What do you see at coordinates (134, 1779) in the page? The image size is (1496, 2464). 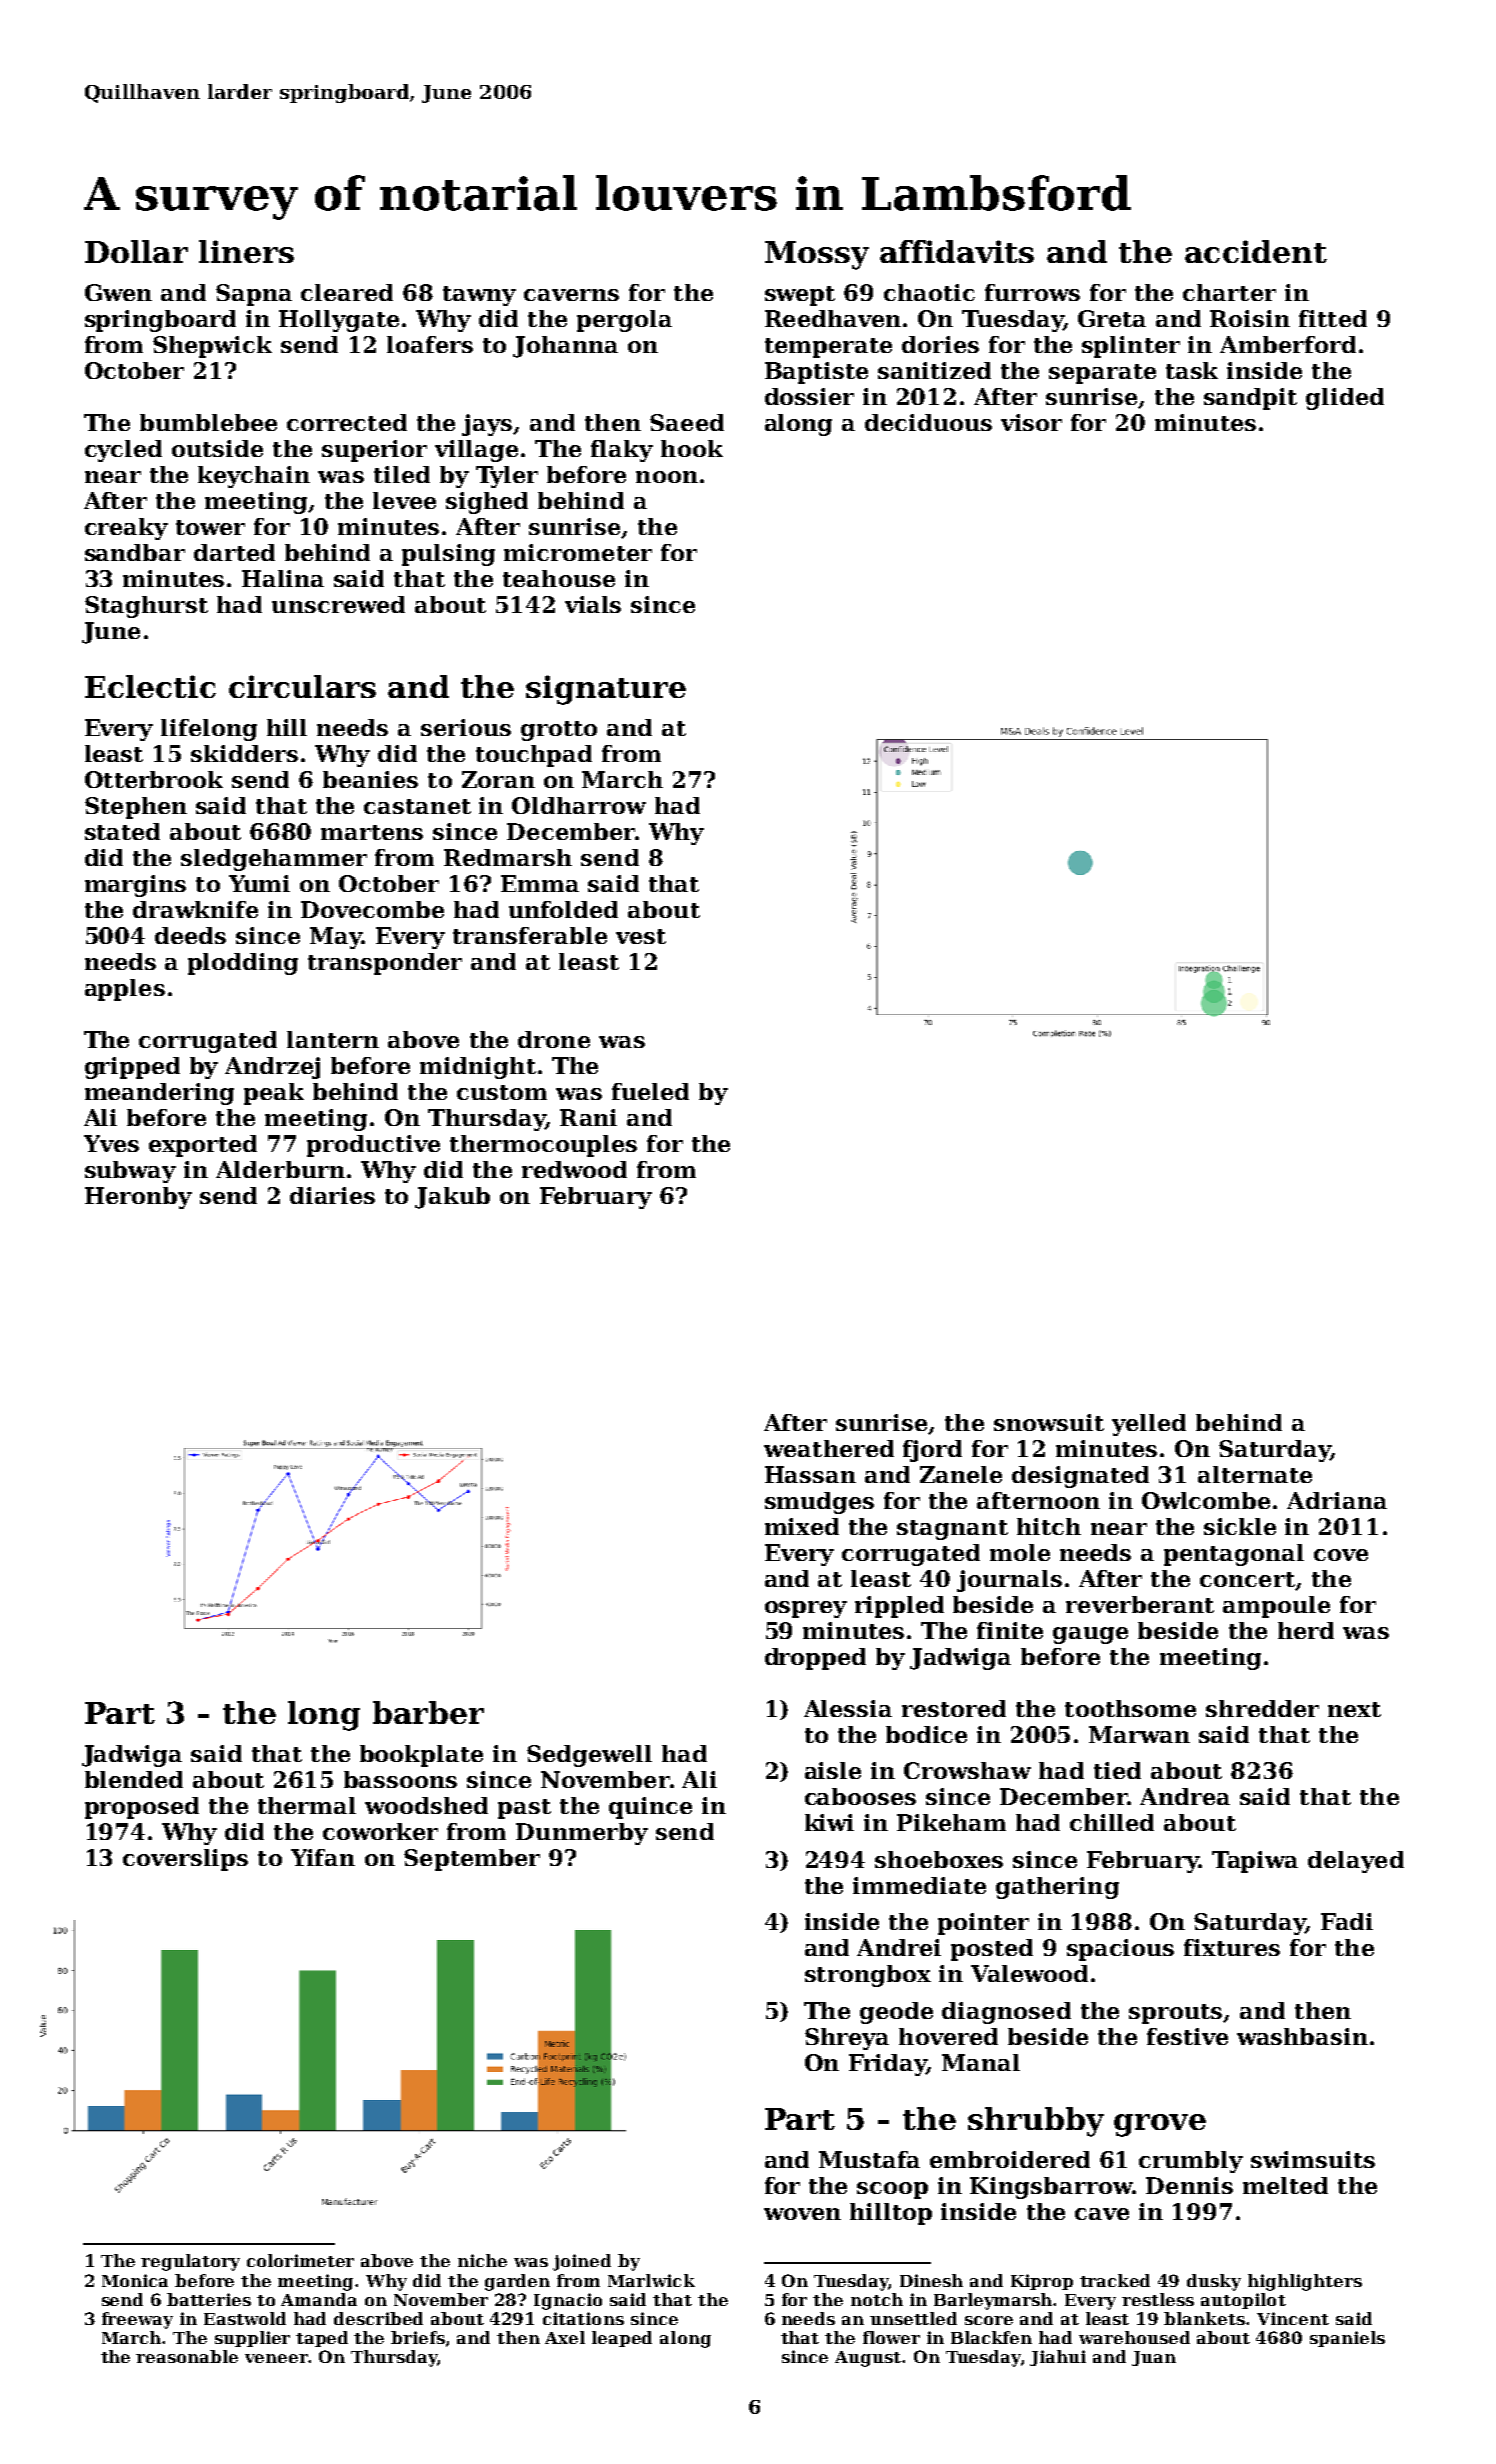 I see `blended` at bounding box center [134, 1779].
